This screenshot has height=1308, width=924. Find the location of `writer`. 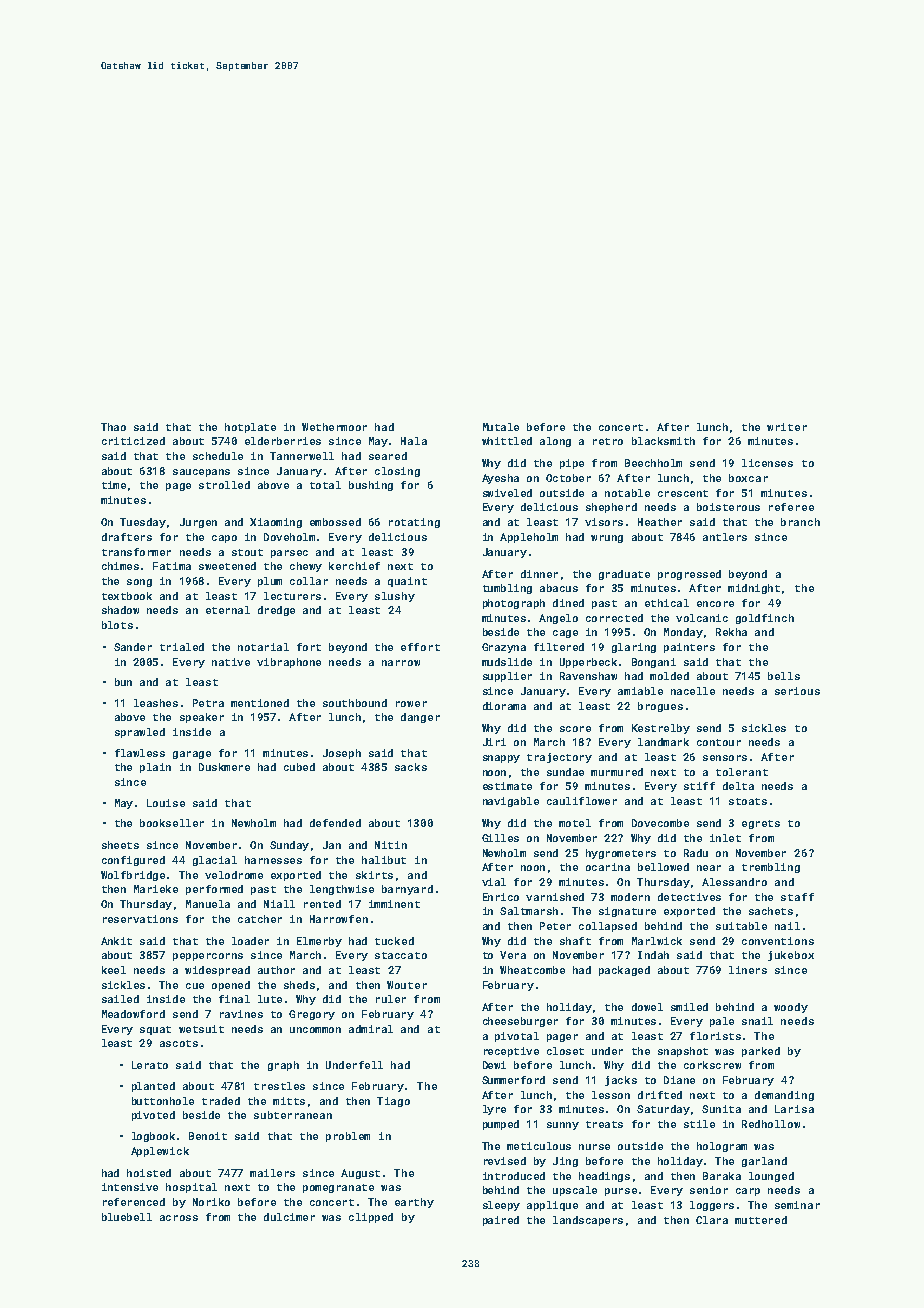

writer is located at coordinates (787, 427).
